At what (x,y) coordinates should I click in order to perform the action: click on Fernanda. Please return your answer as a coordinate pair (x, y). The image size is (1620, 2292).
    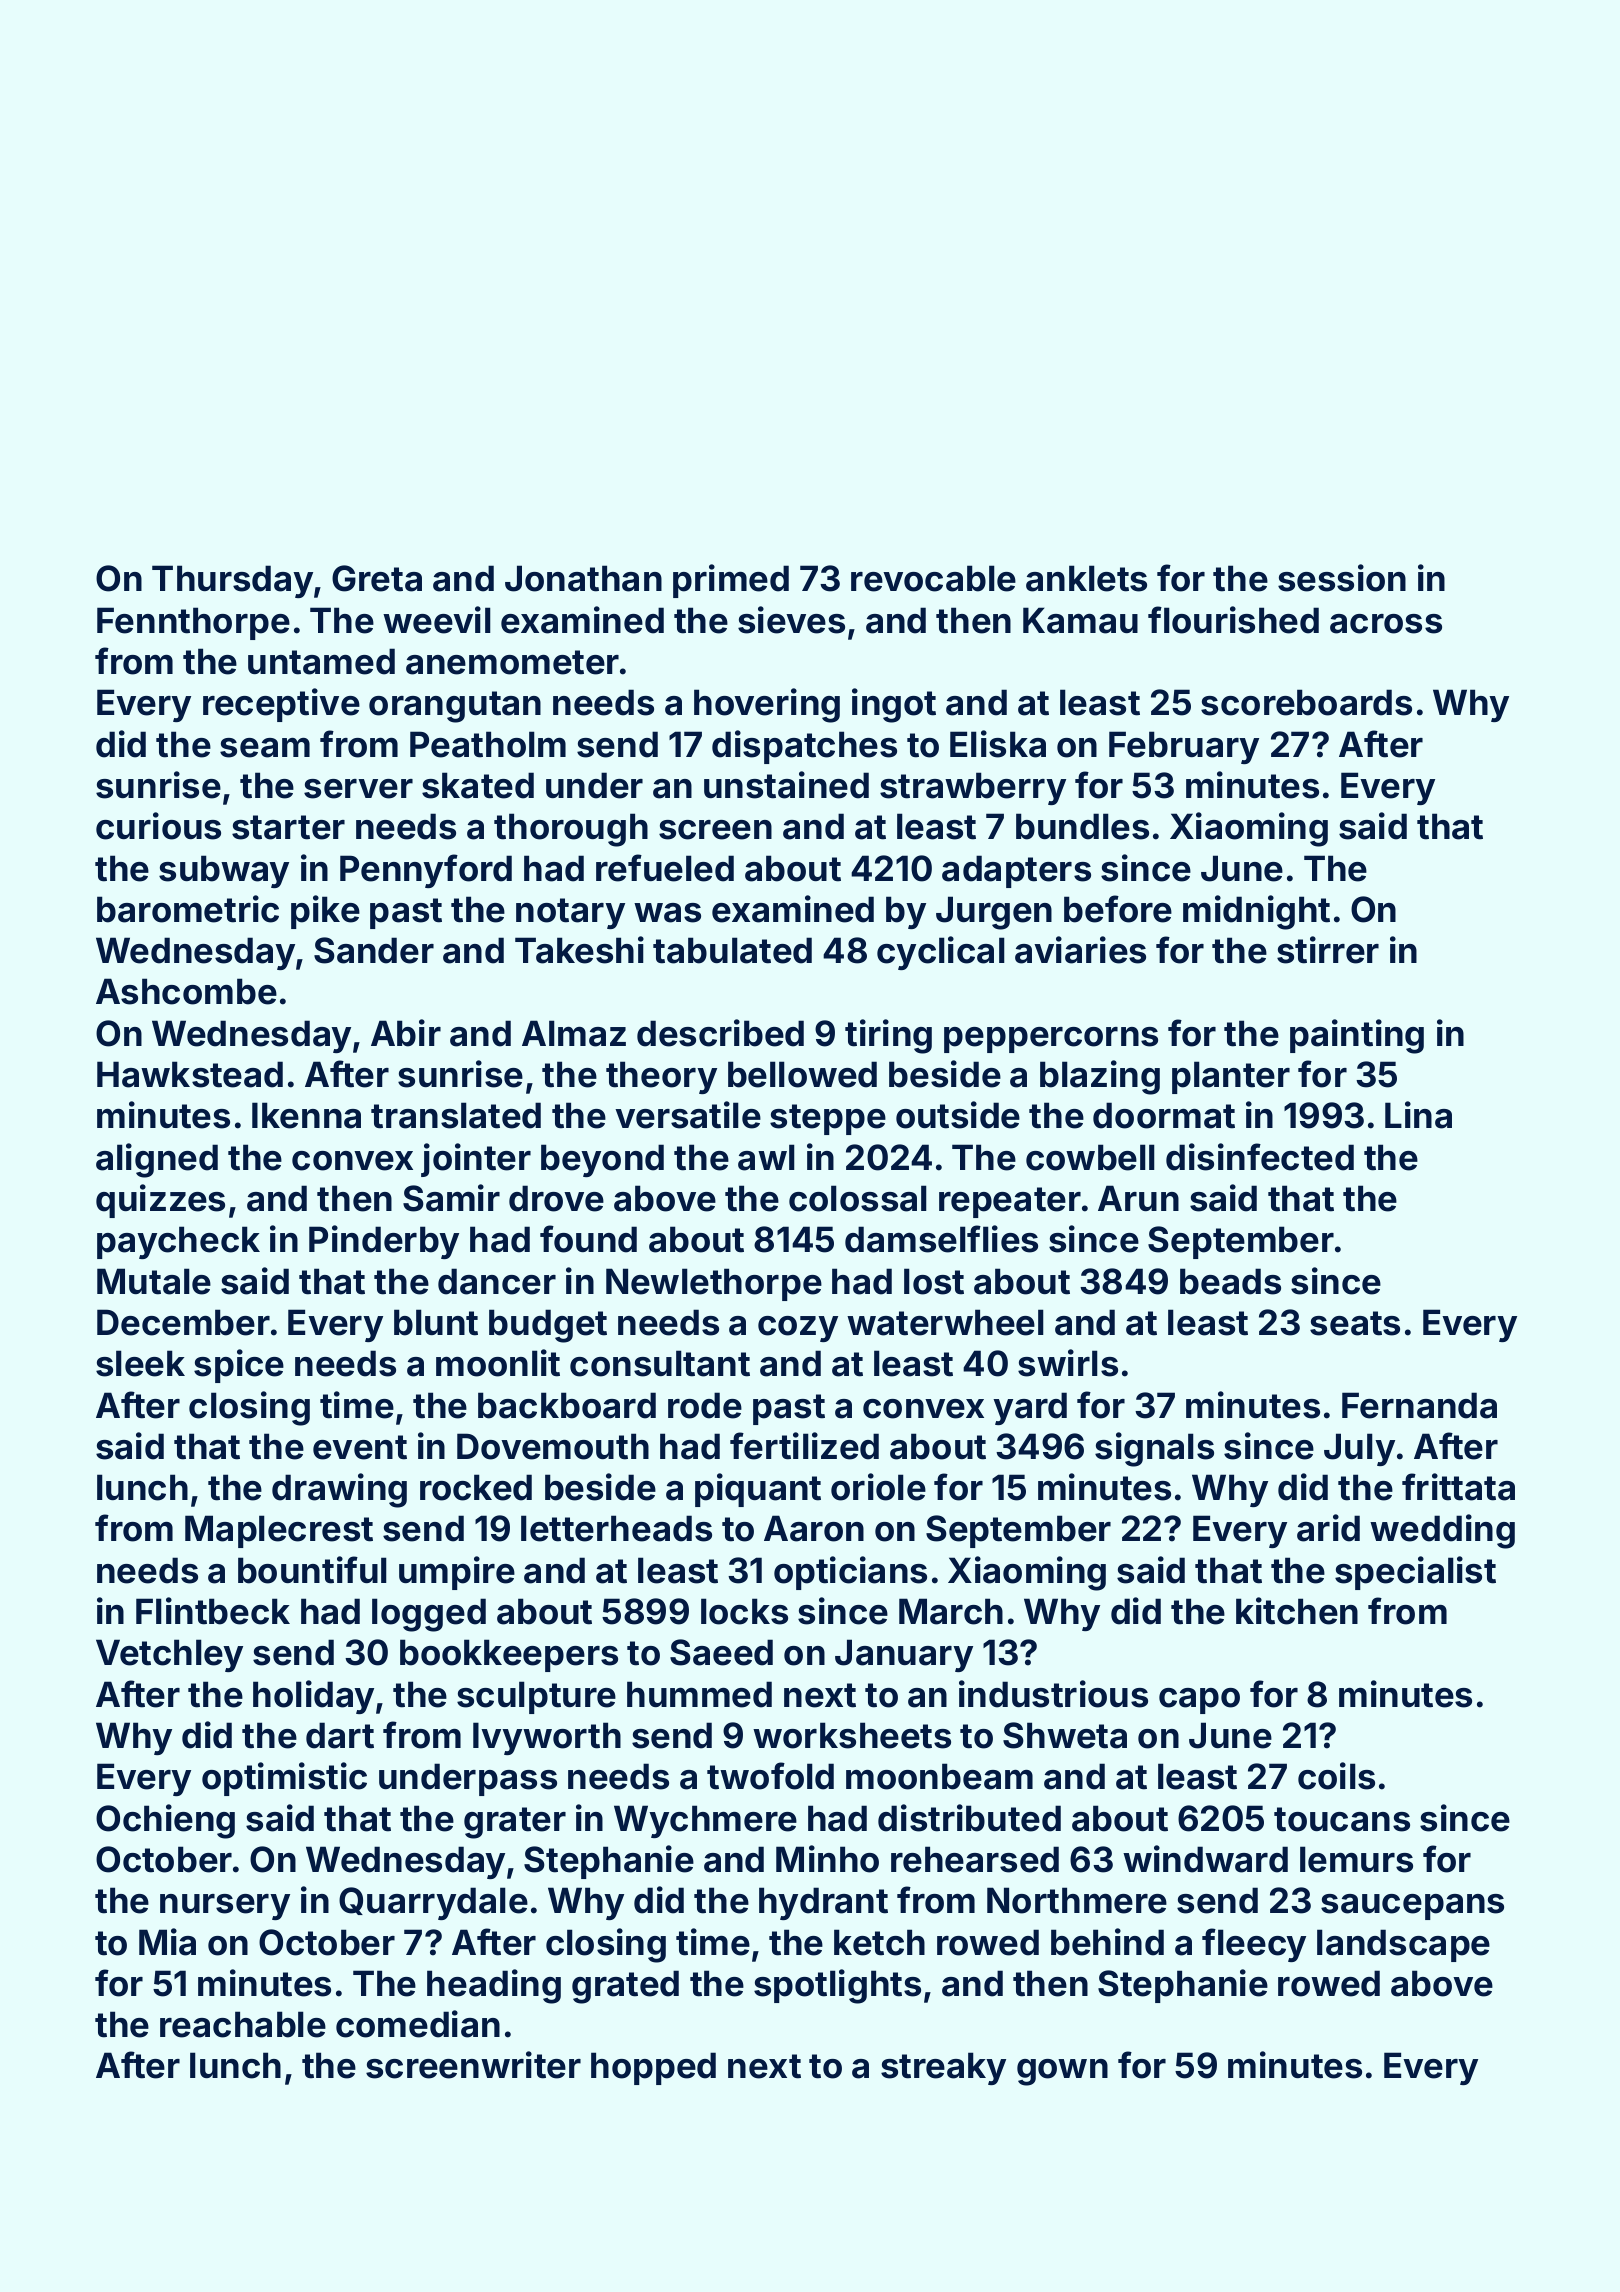
    Looking at the image, I should click on (1419, 1405).
